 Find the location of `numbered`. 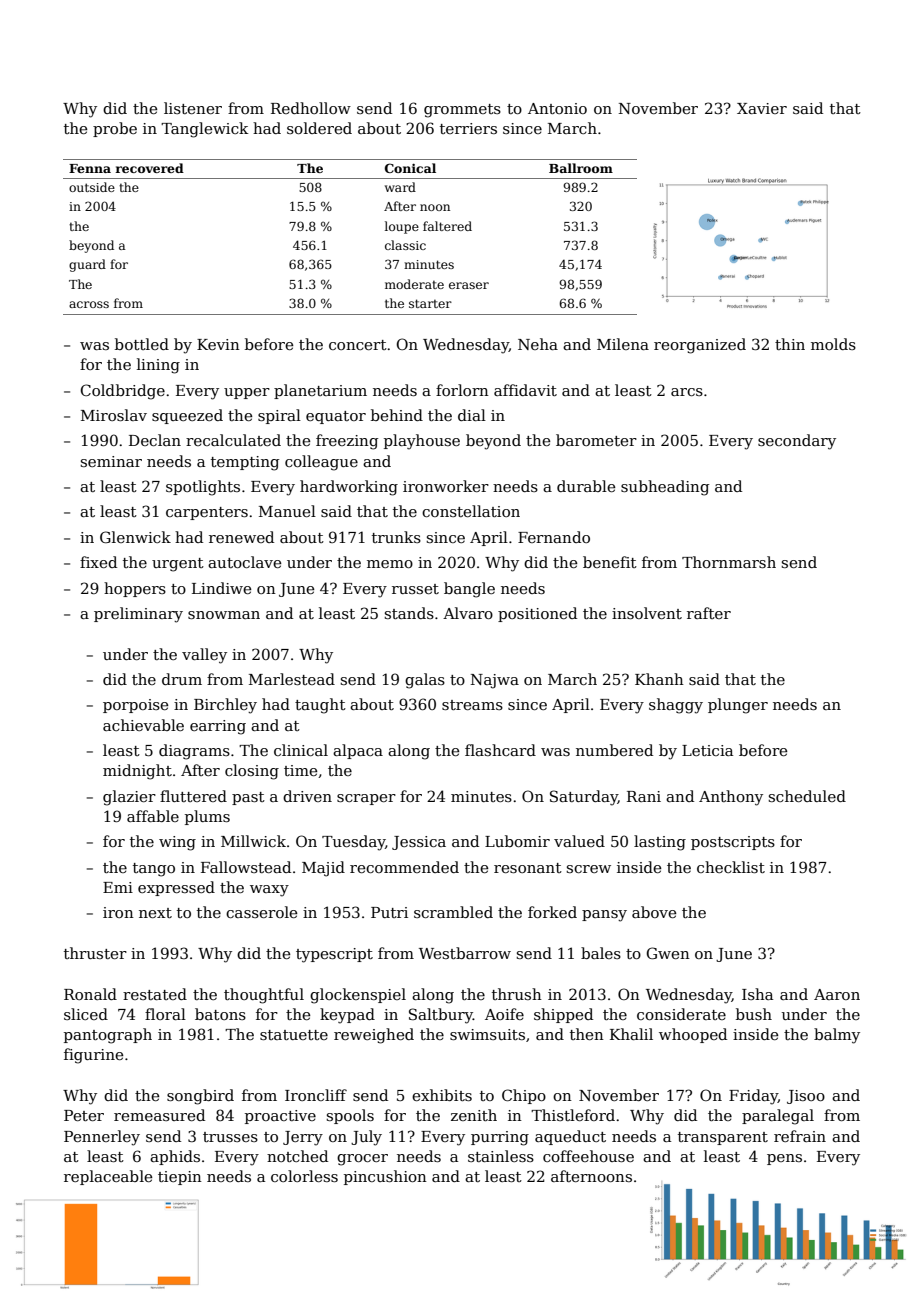

numbered is located at coordinates (614, 750).
